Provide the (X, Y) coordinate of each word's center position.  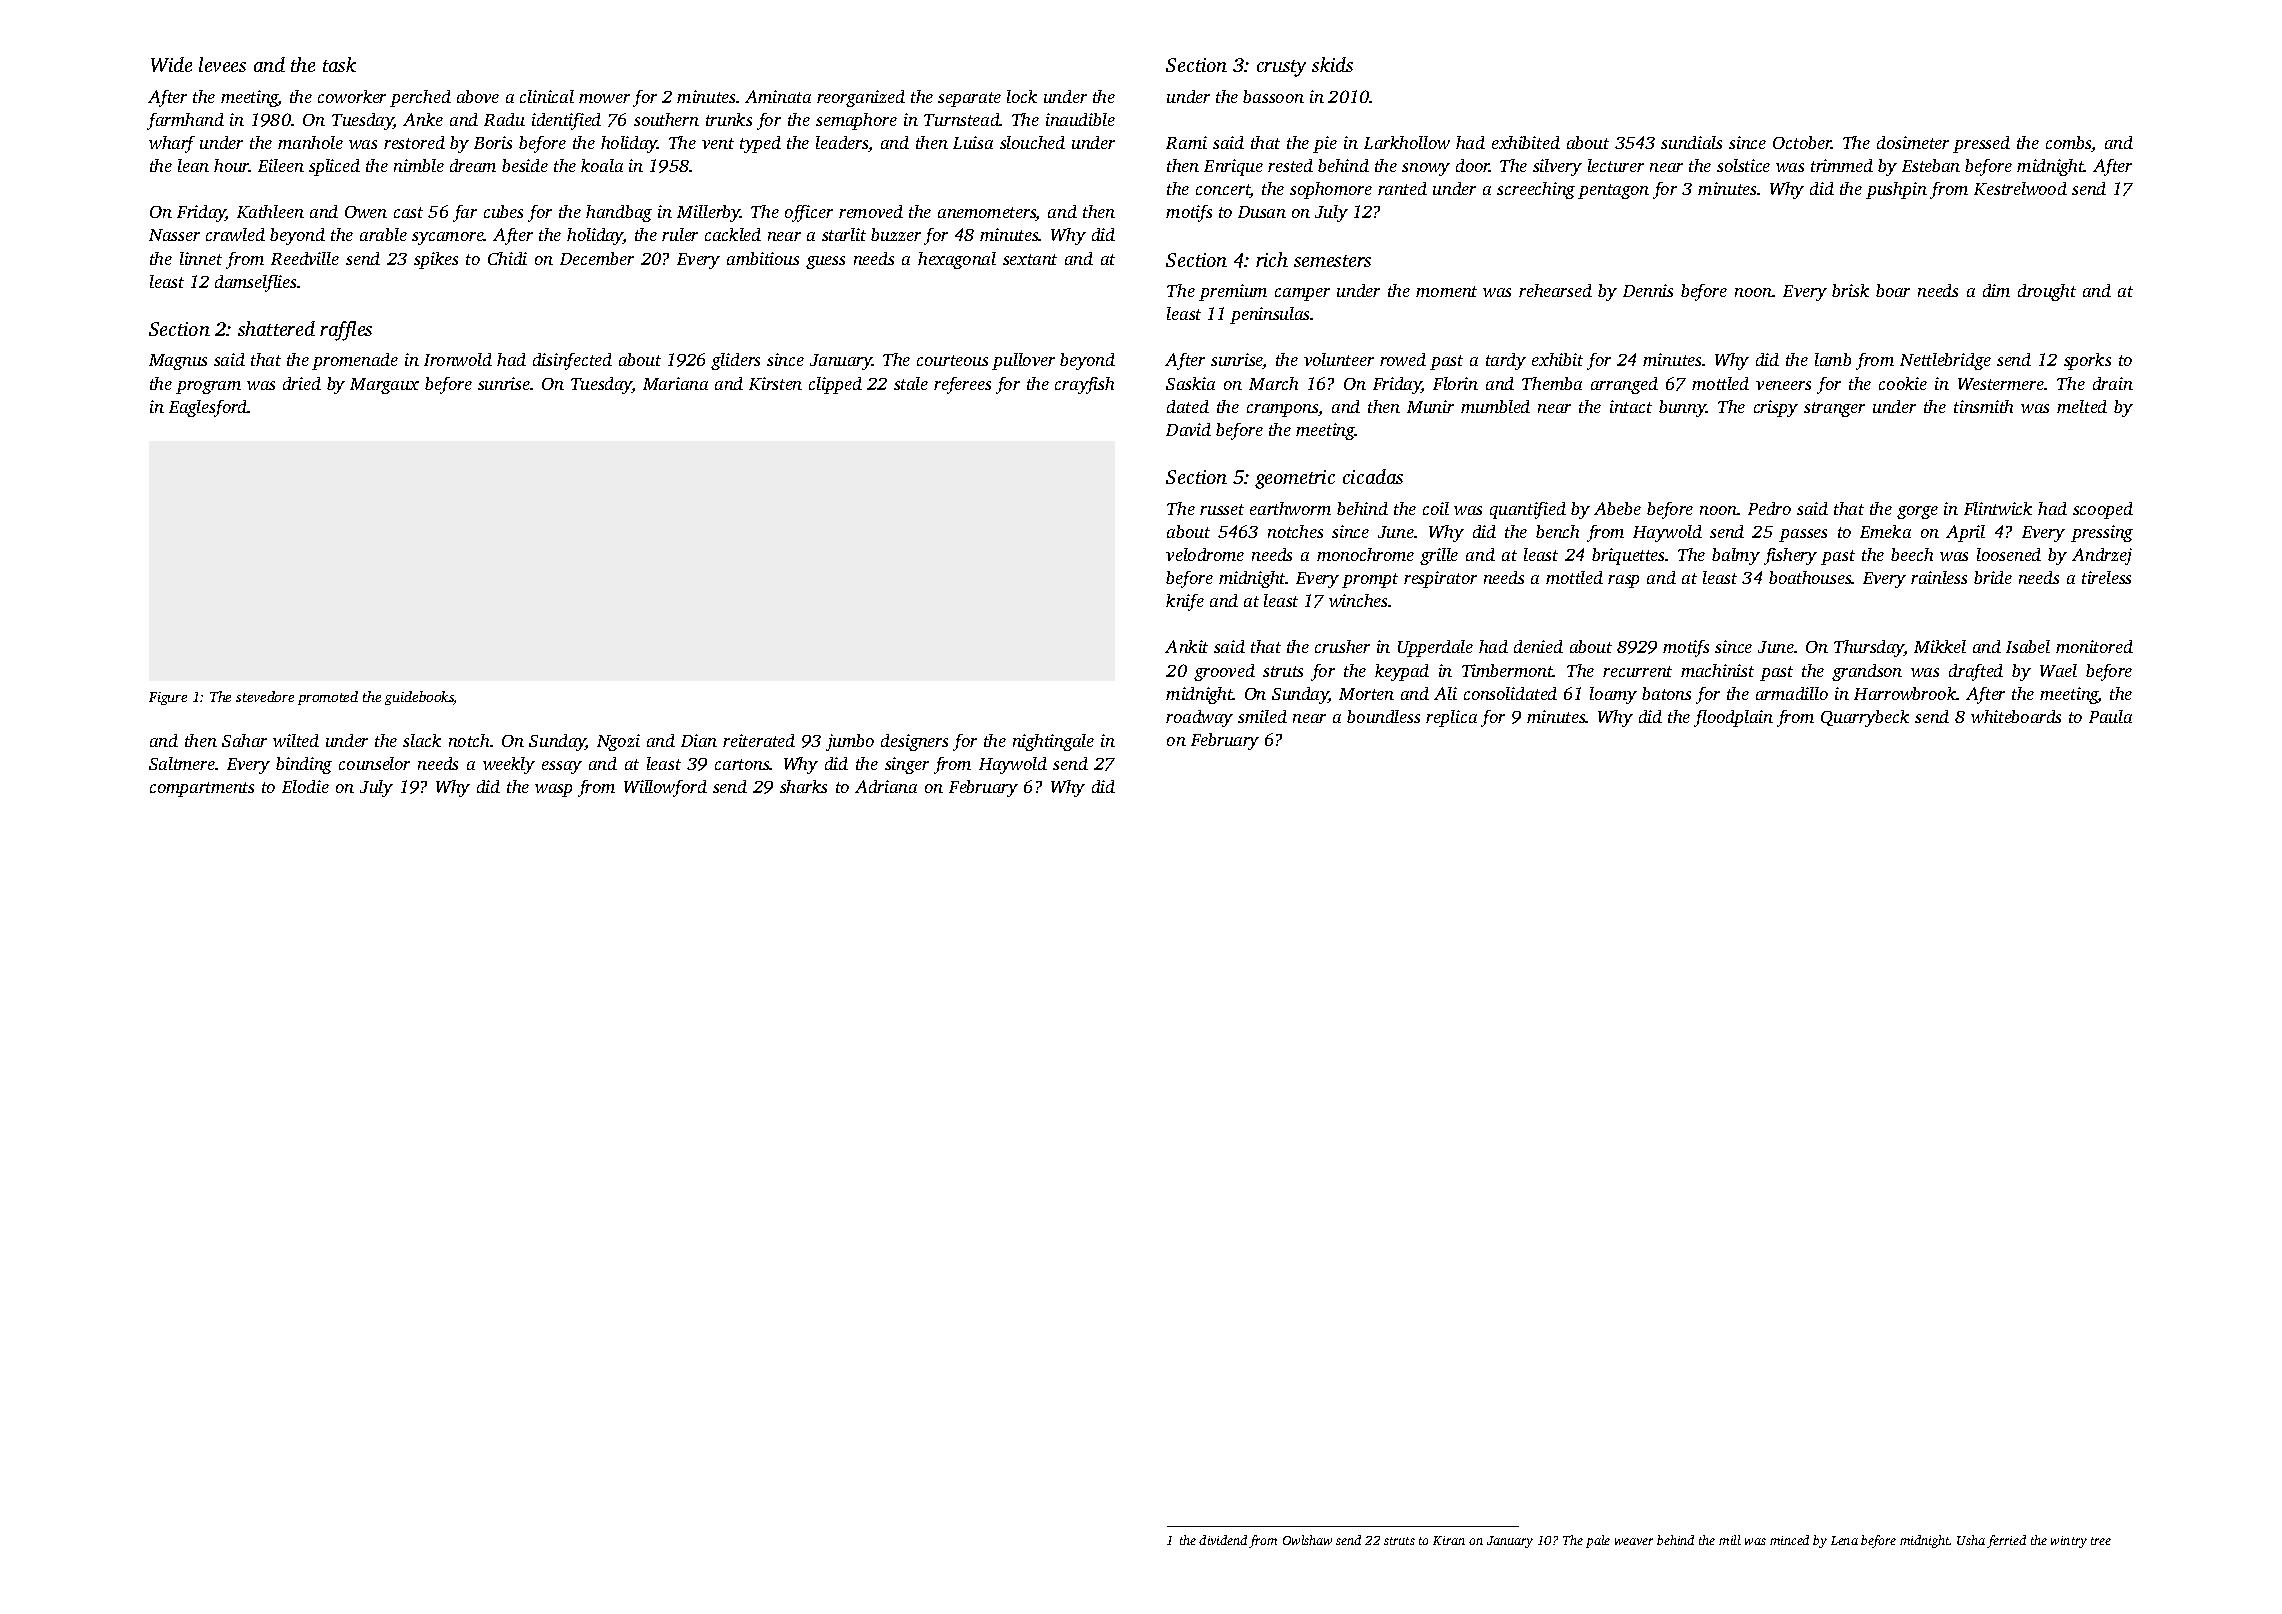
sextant (1030, 259)
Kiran (1449, 1540)
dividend (1223, 1540)
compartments (202, 789)
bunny (1682, 408)
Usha (1971, 1540)
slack (422, 740)
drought (2047, 292)
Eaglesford (208, 408)
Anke (423, 119)
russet (1222, 509)
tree (2101, 1541)
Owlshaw (1307, 1540)
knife (1185, 602)
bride (1993, 577)
